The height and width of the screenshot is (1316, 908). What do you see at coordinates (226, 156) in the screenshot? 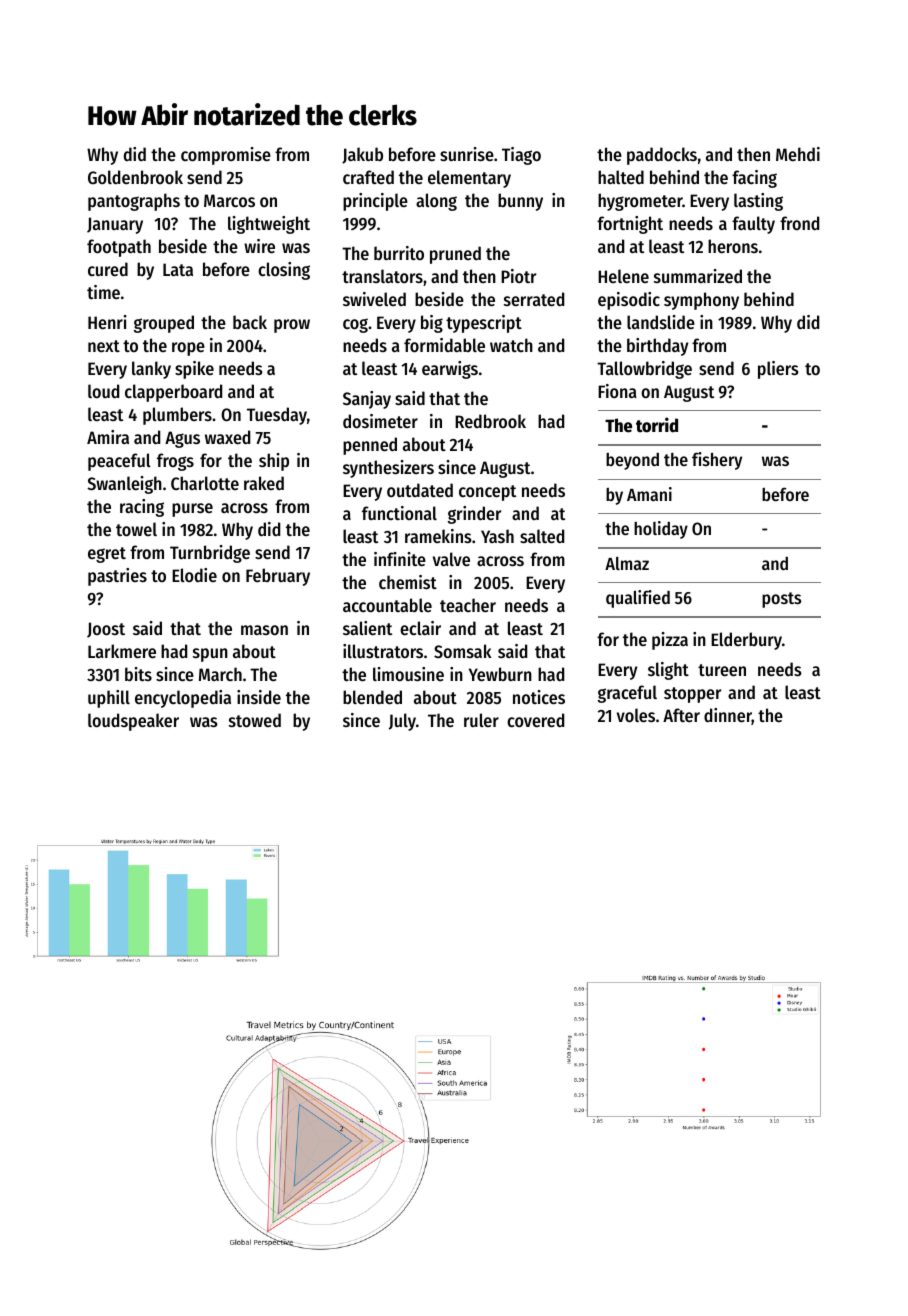
I see `compromise` at bounding box center [226, 156].
